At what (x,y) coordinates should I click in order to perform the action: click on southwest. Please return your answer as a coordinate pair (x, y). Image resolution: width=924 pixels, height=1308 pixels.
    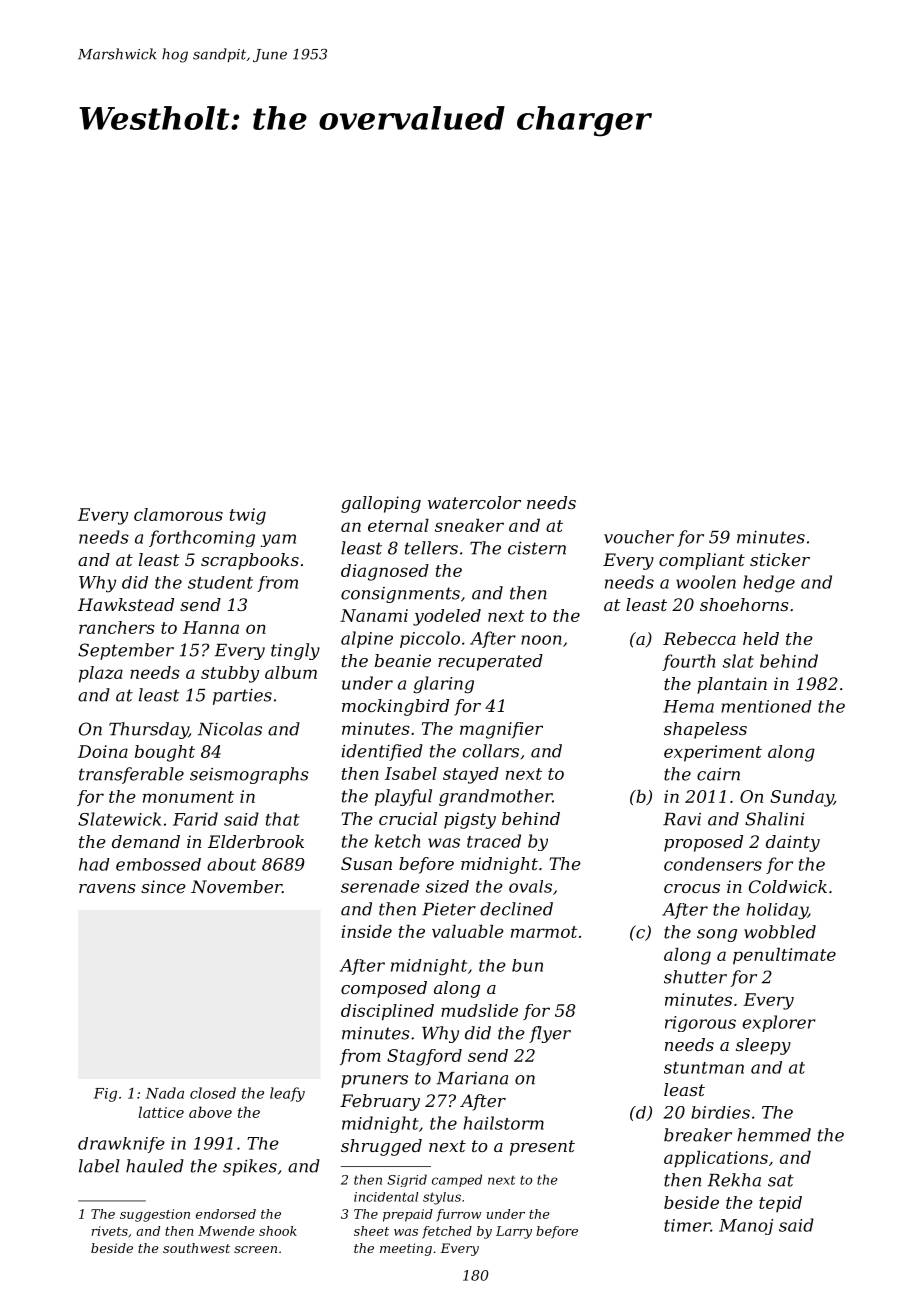
    Looking at the image, I should click on (196, 1248).
